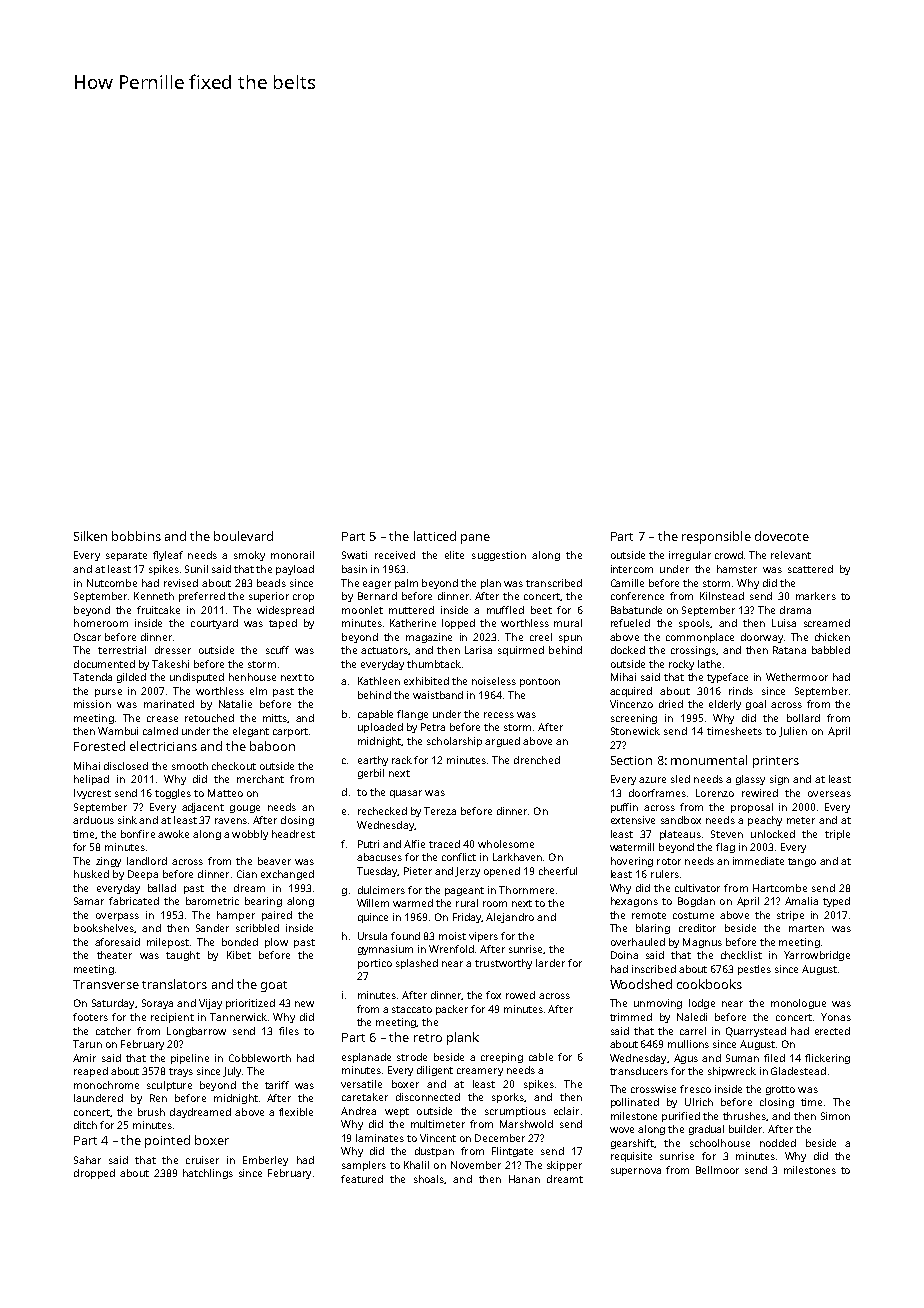  What do you see at coordinates (112, 583) in the page?
I see `Nutcombe` at bounding box center [112, 583].
